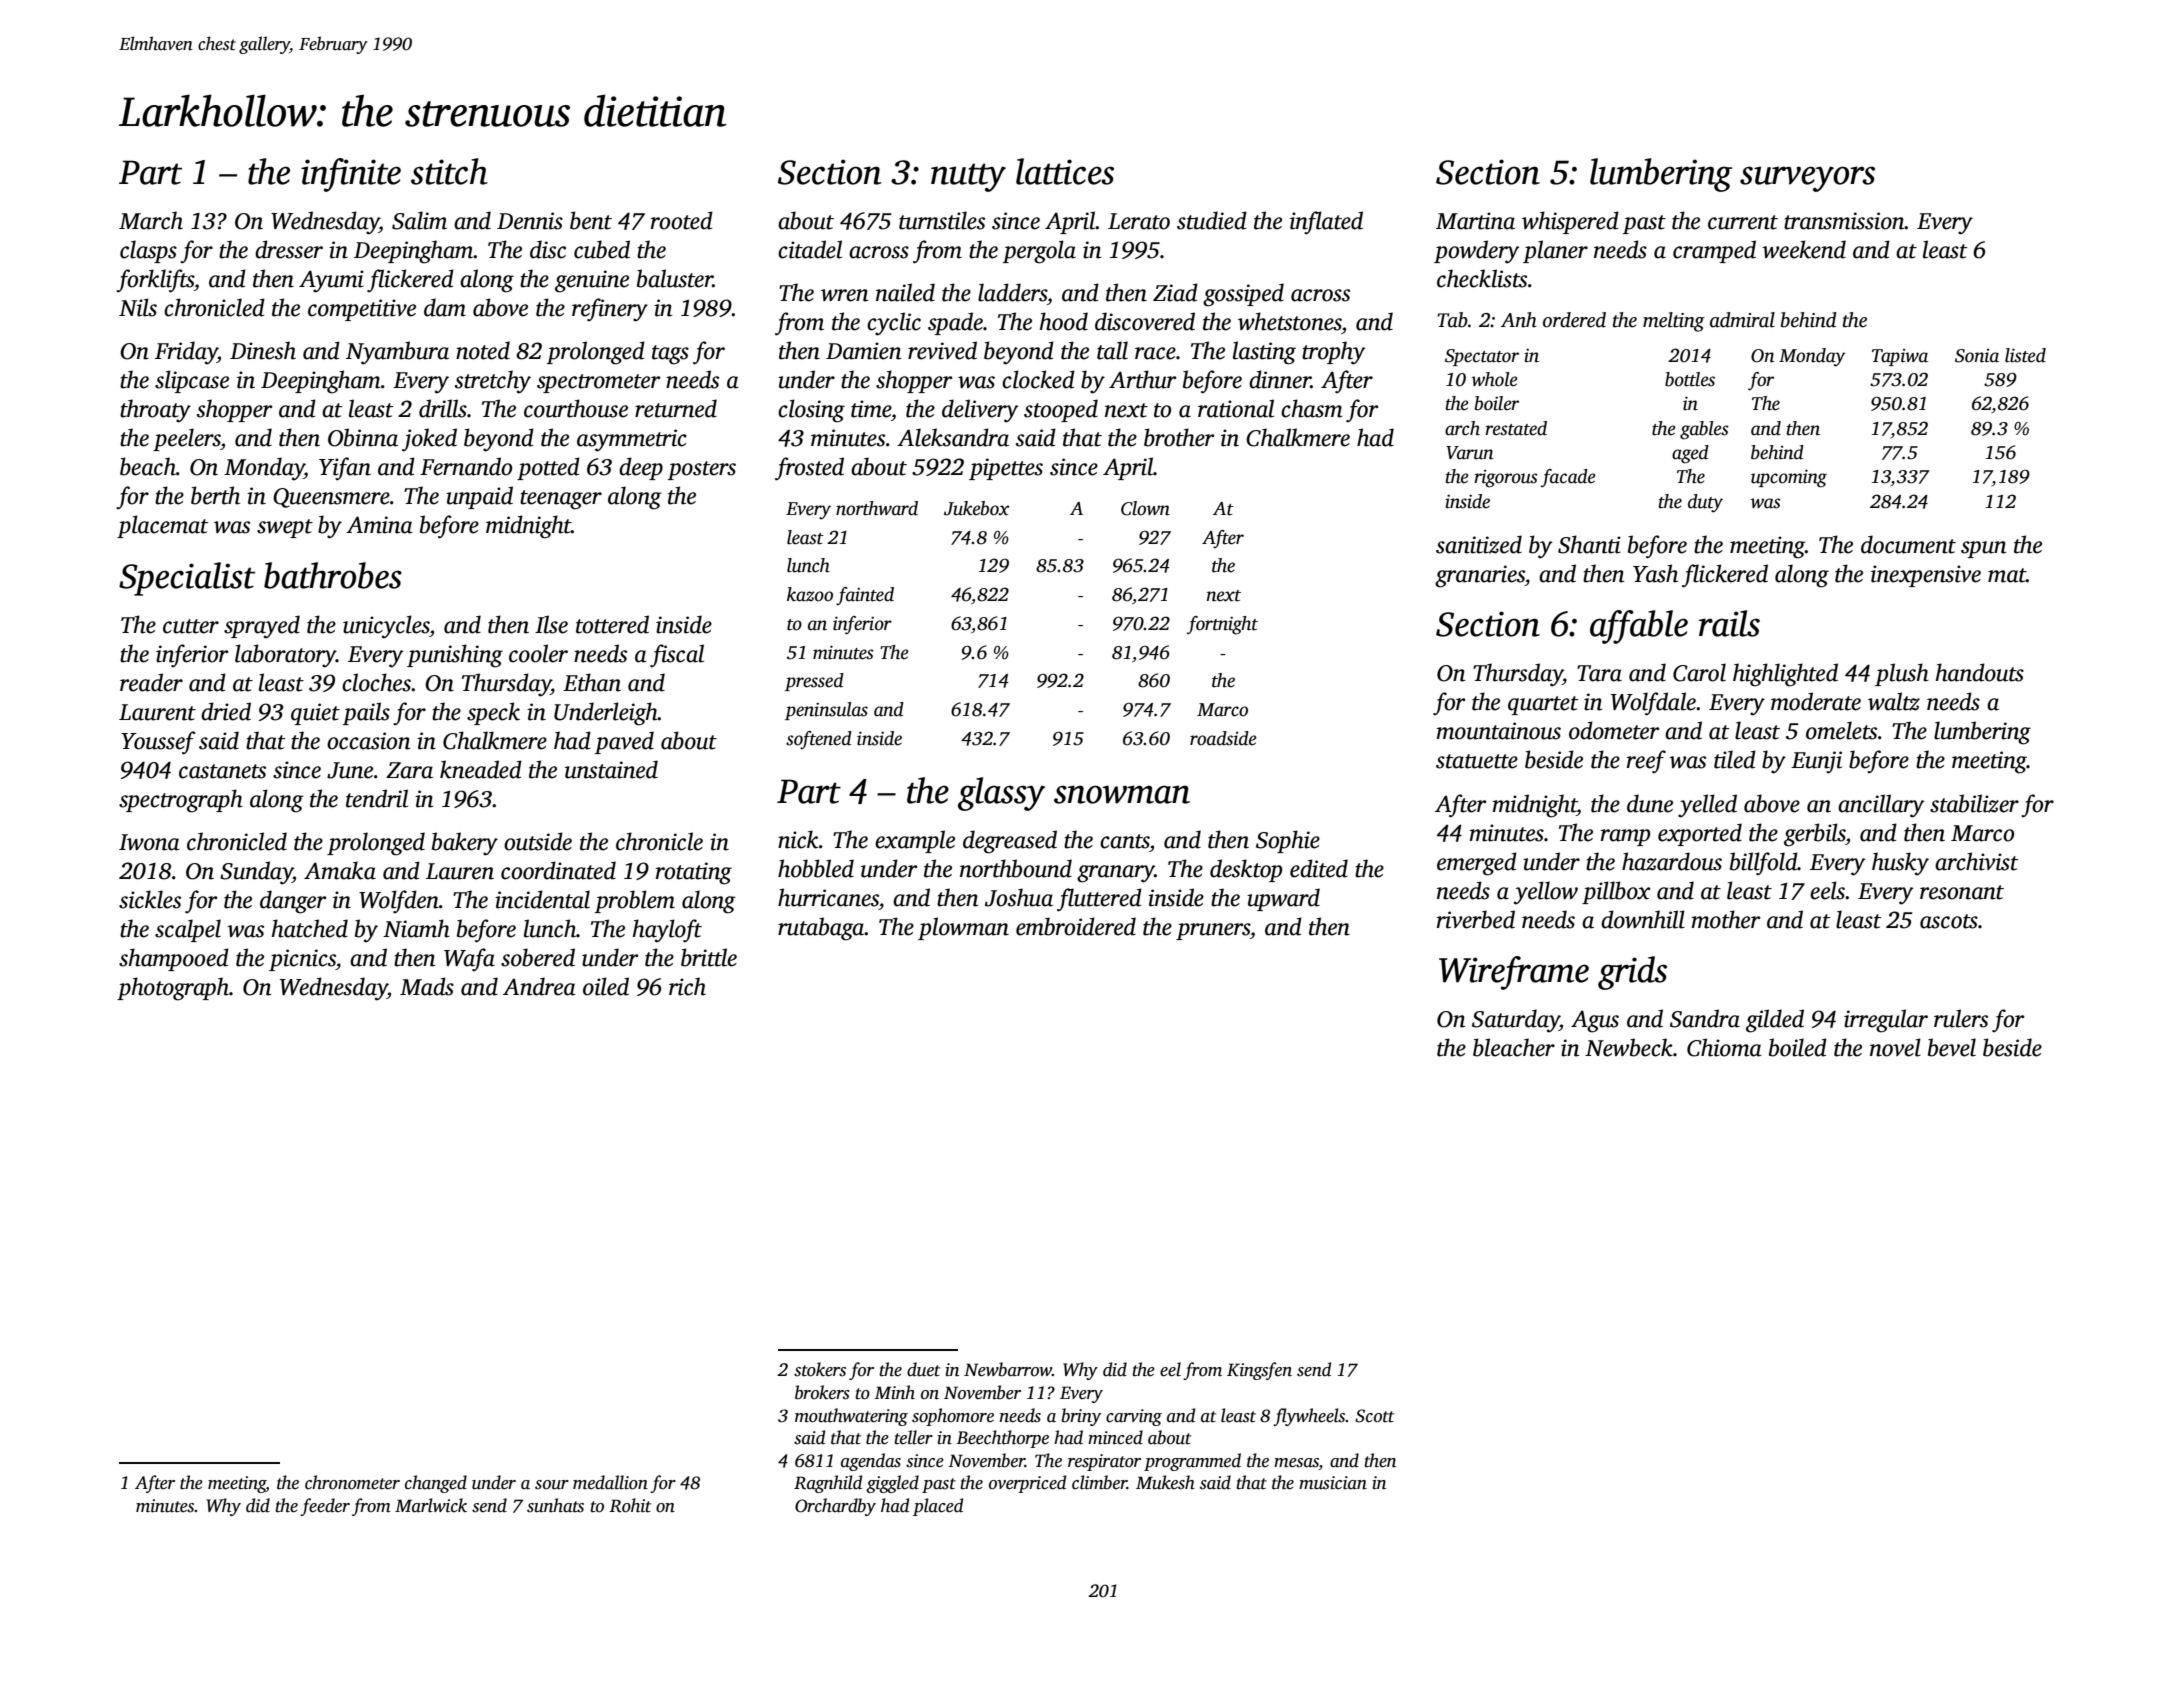 Image resolution: width=2178 pixels, height=1683 pixels. I want to click on photograph, so click(173, 989).
